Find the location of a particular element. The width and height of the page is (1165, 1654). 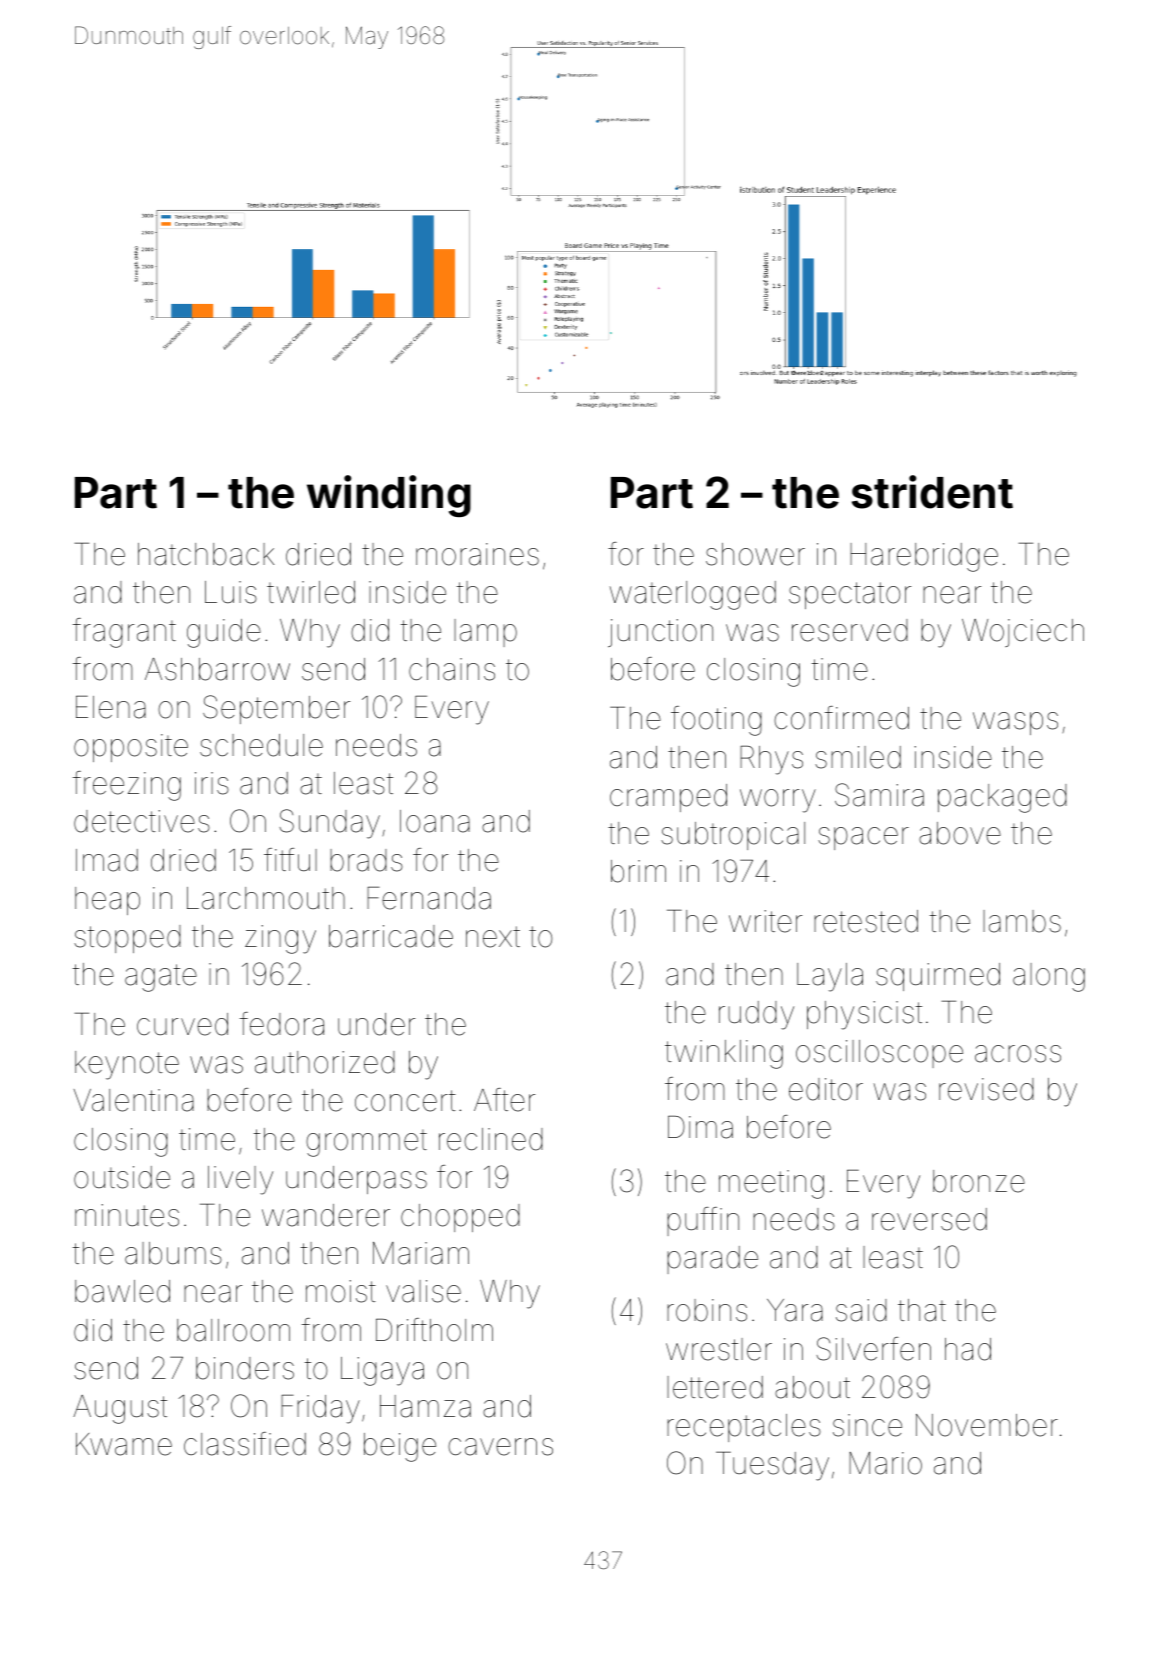

hatchback is located at coordinates (206, 554).
